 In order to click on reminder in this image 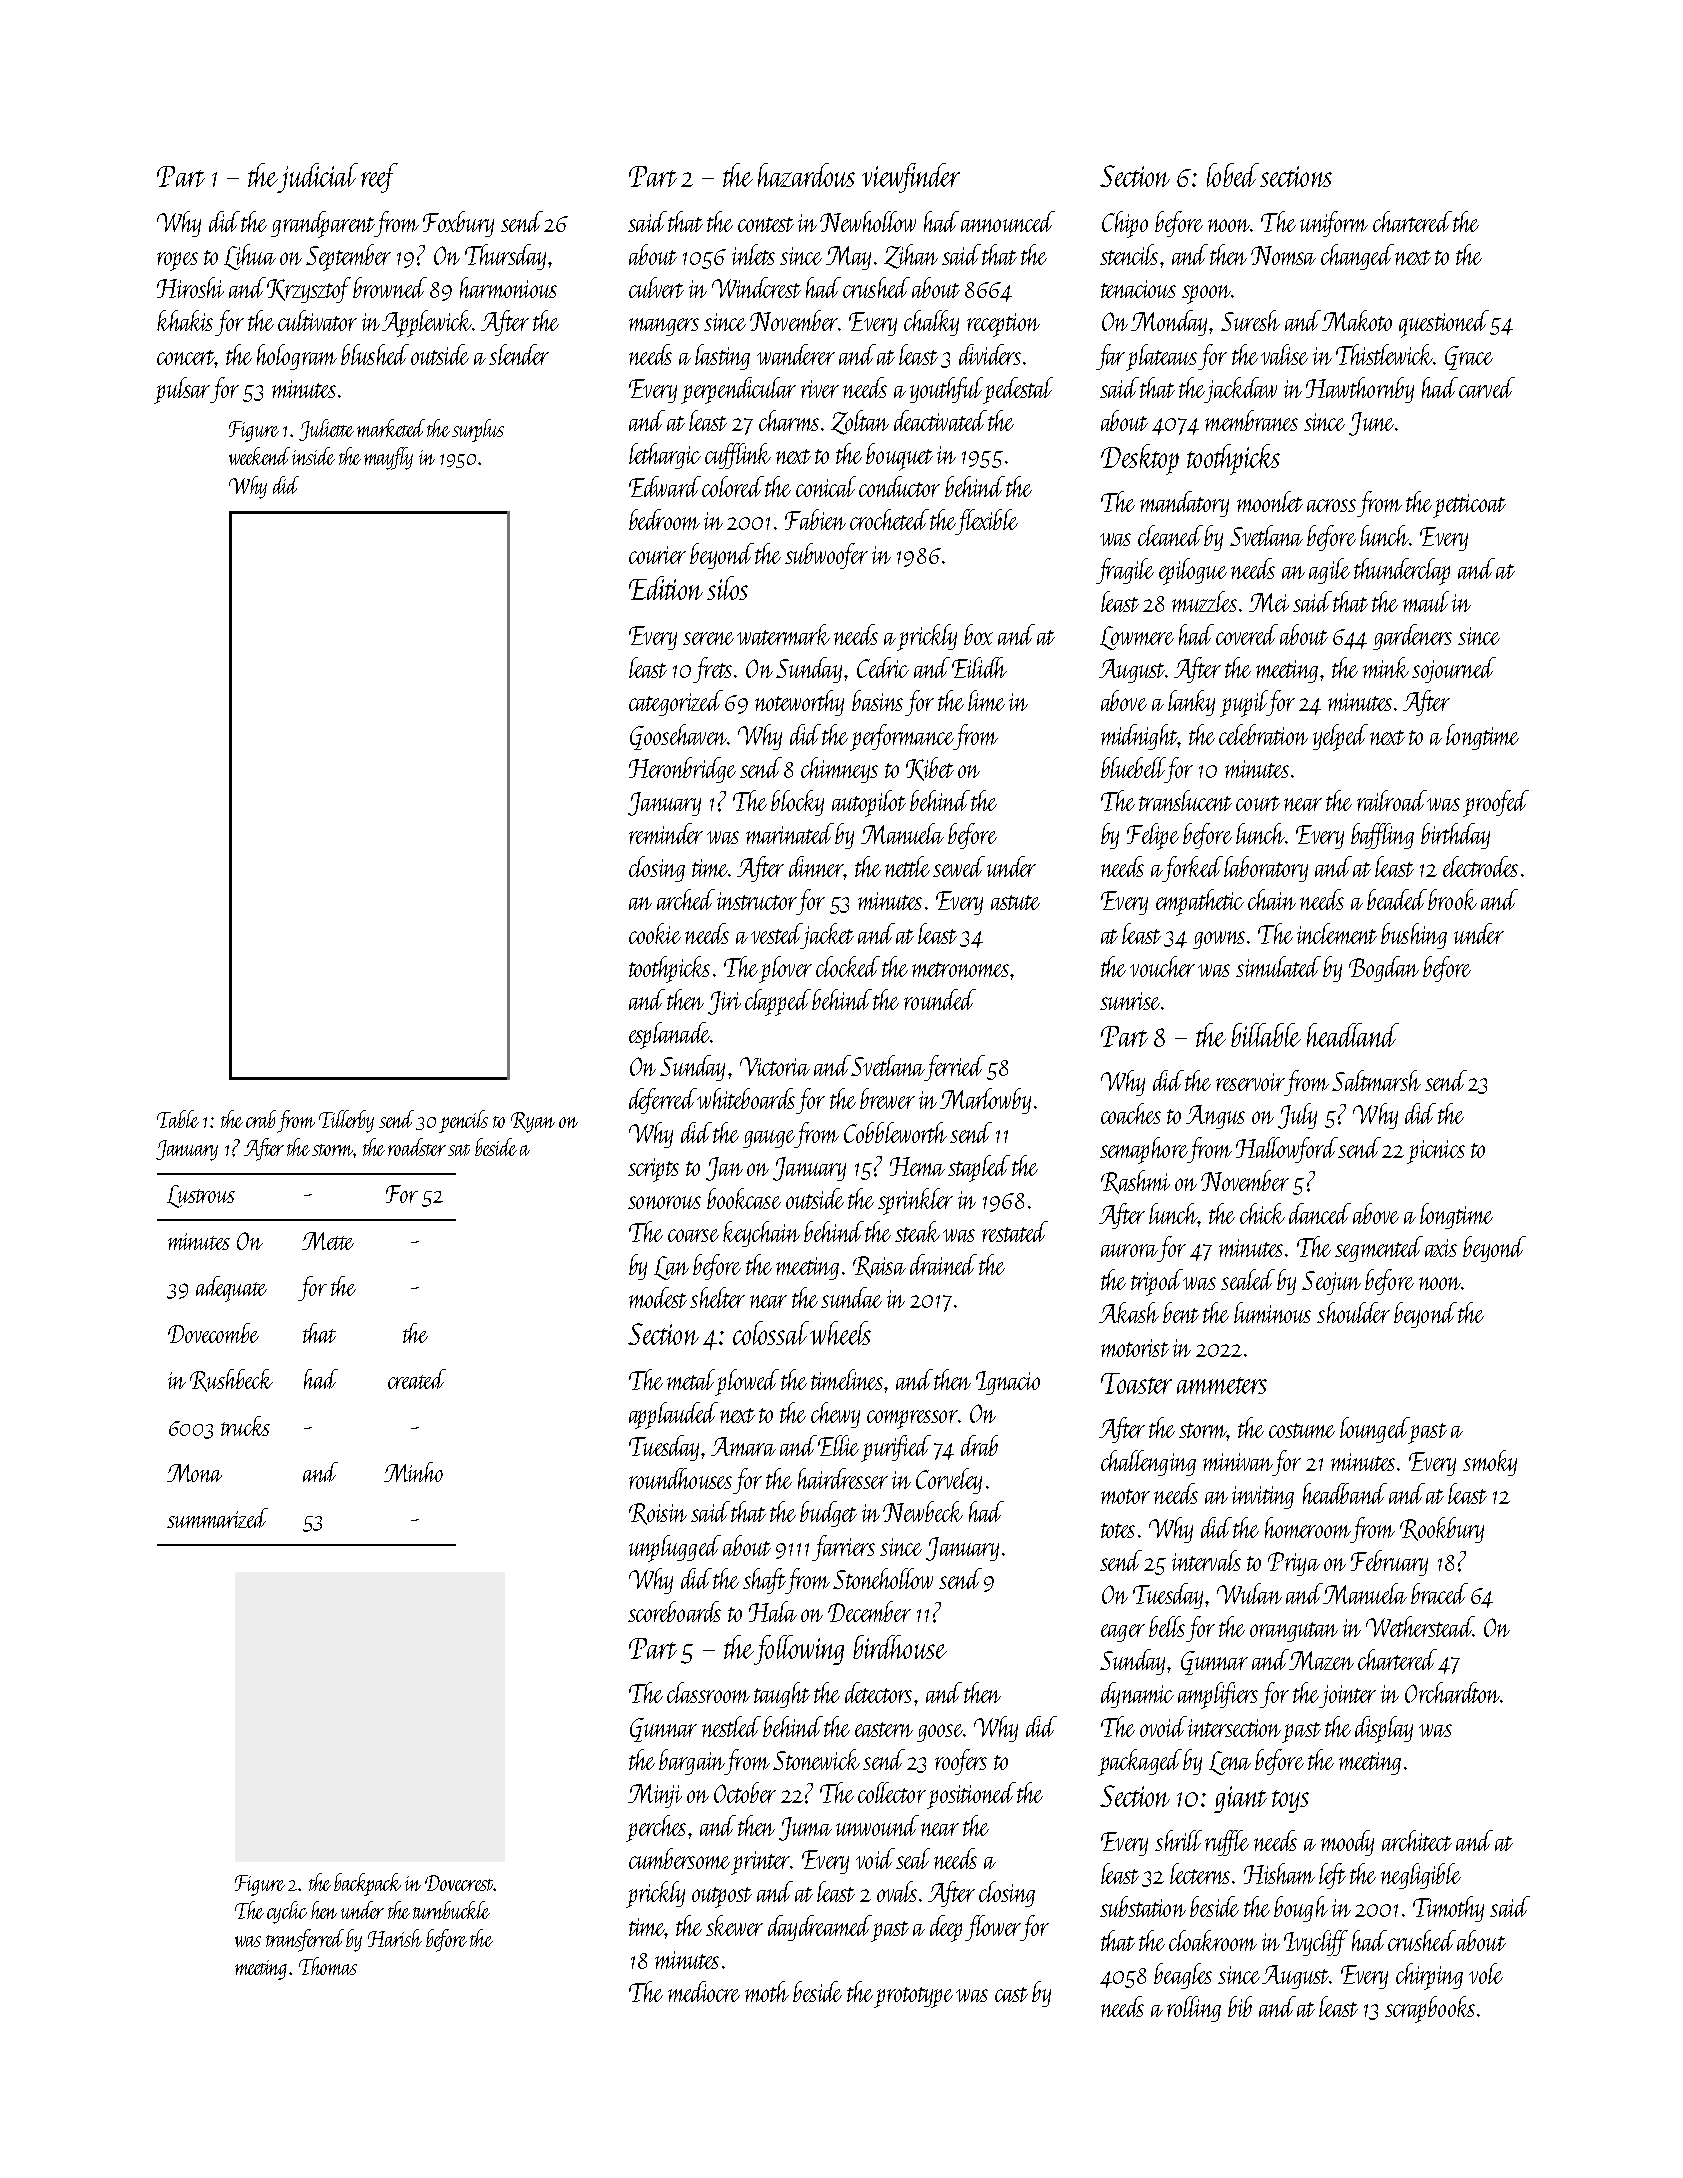, I will do `click(666, 833)`.
